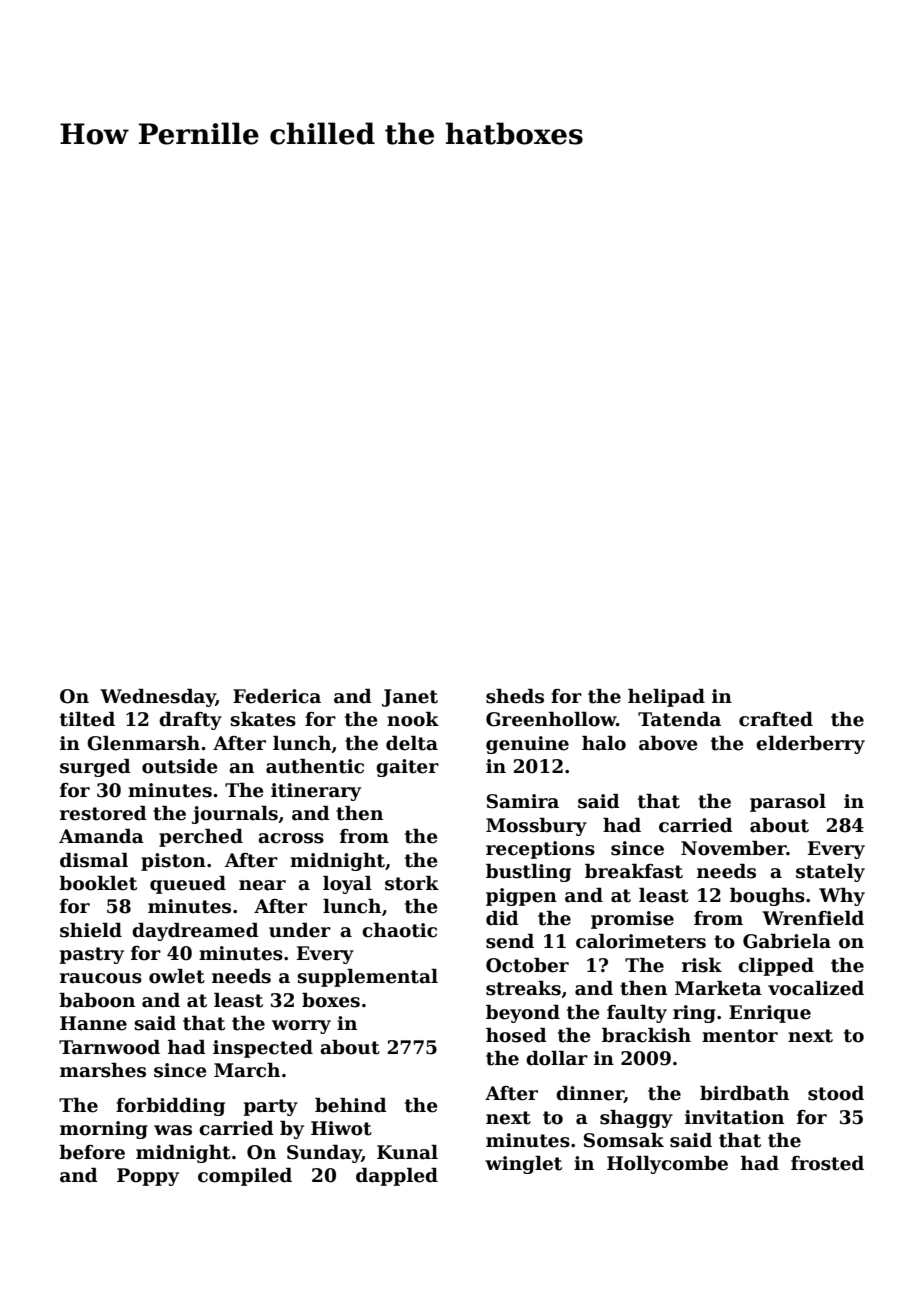 This screenshot has height=1314, width=924. I want to click on Hollycombe, so click(667, 1165).
